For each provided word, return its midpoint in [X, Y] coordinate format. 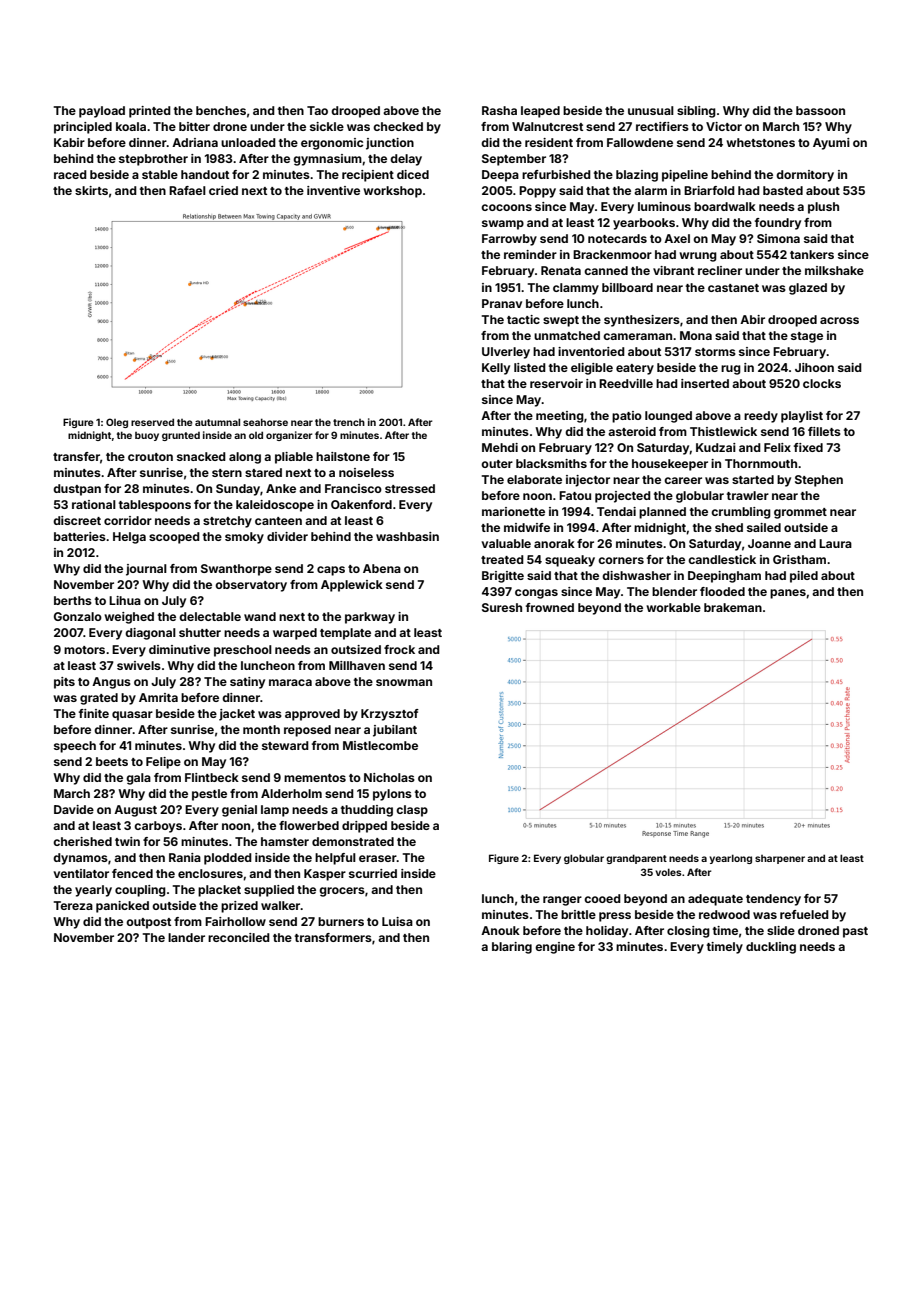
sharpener [780, 859]
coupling [140, 891]
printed [150, 112]
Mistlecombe [380, 745]
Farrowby [509, 240]
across [839, 320]
